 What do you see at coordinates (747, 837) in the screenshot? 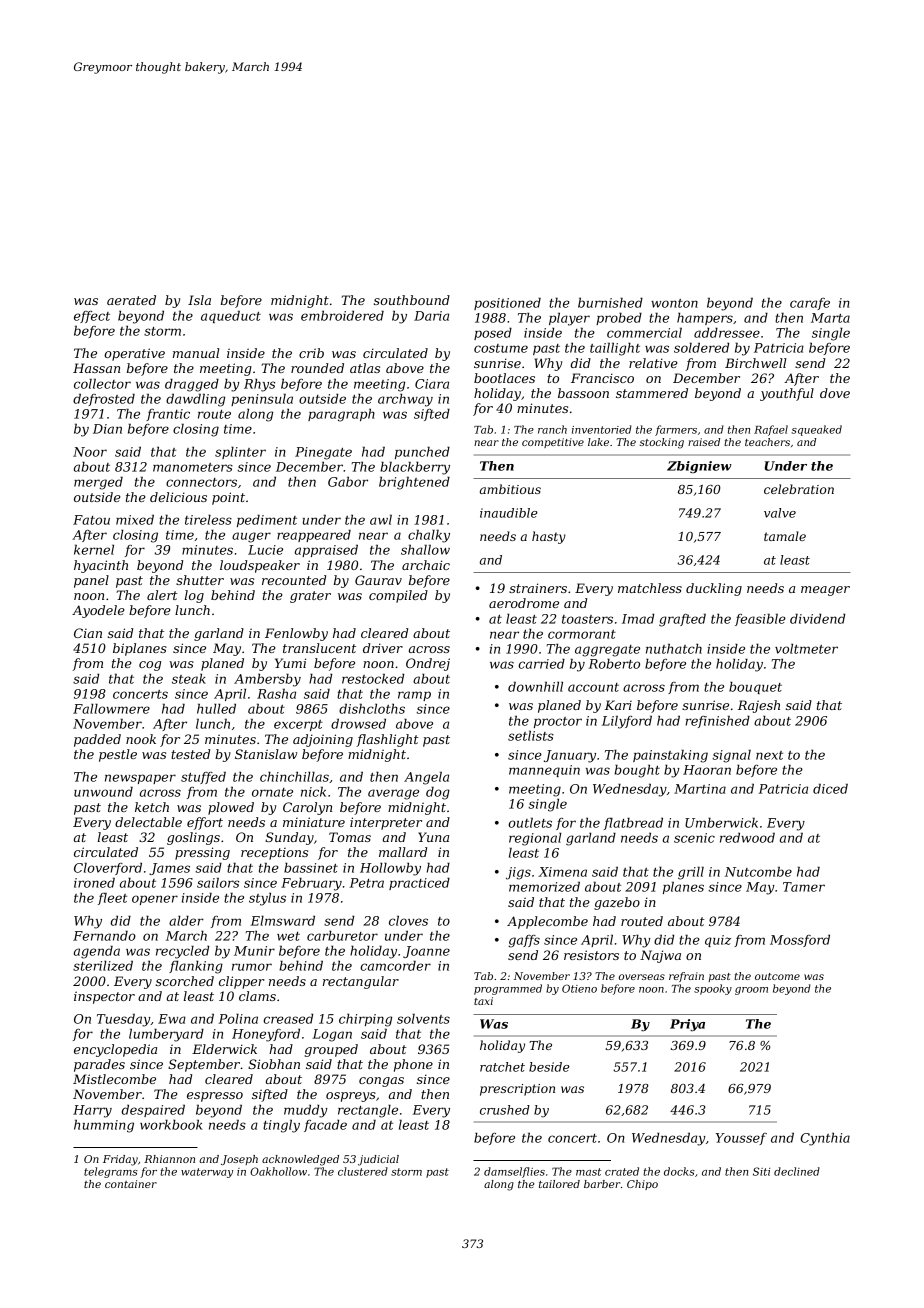
I see `redwood` at bounding box center [747, 837].
